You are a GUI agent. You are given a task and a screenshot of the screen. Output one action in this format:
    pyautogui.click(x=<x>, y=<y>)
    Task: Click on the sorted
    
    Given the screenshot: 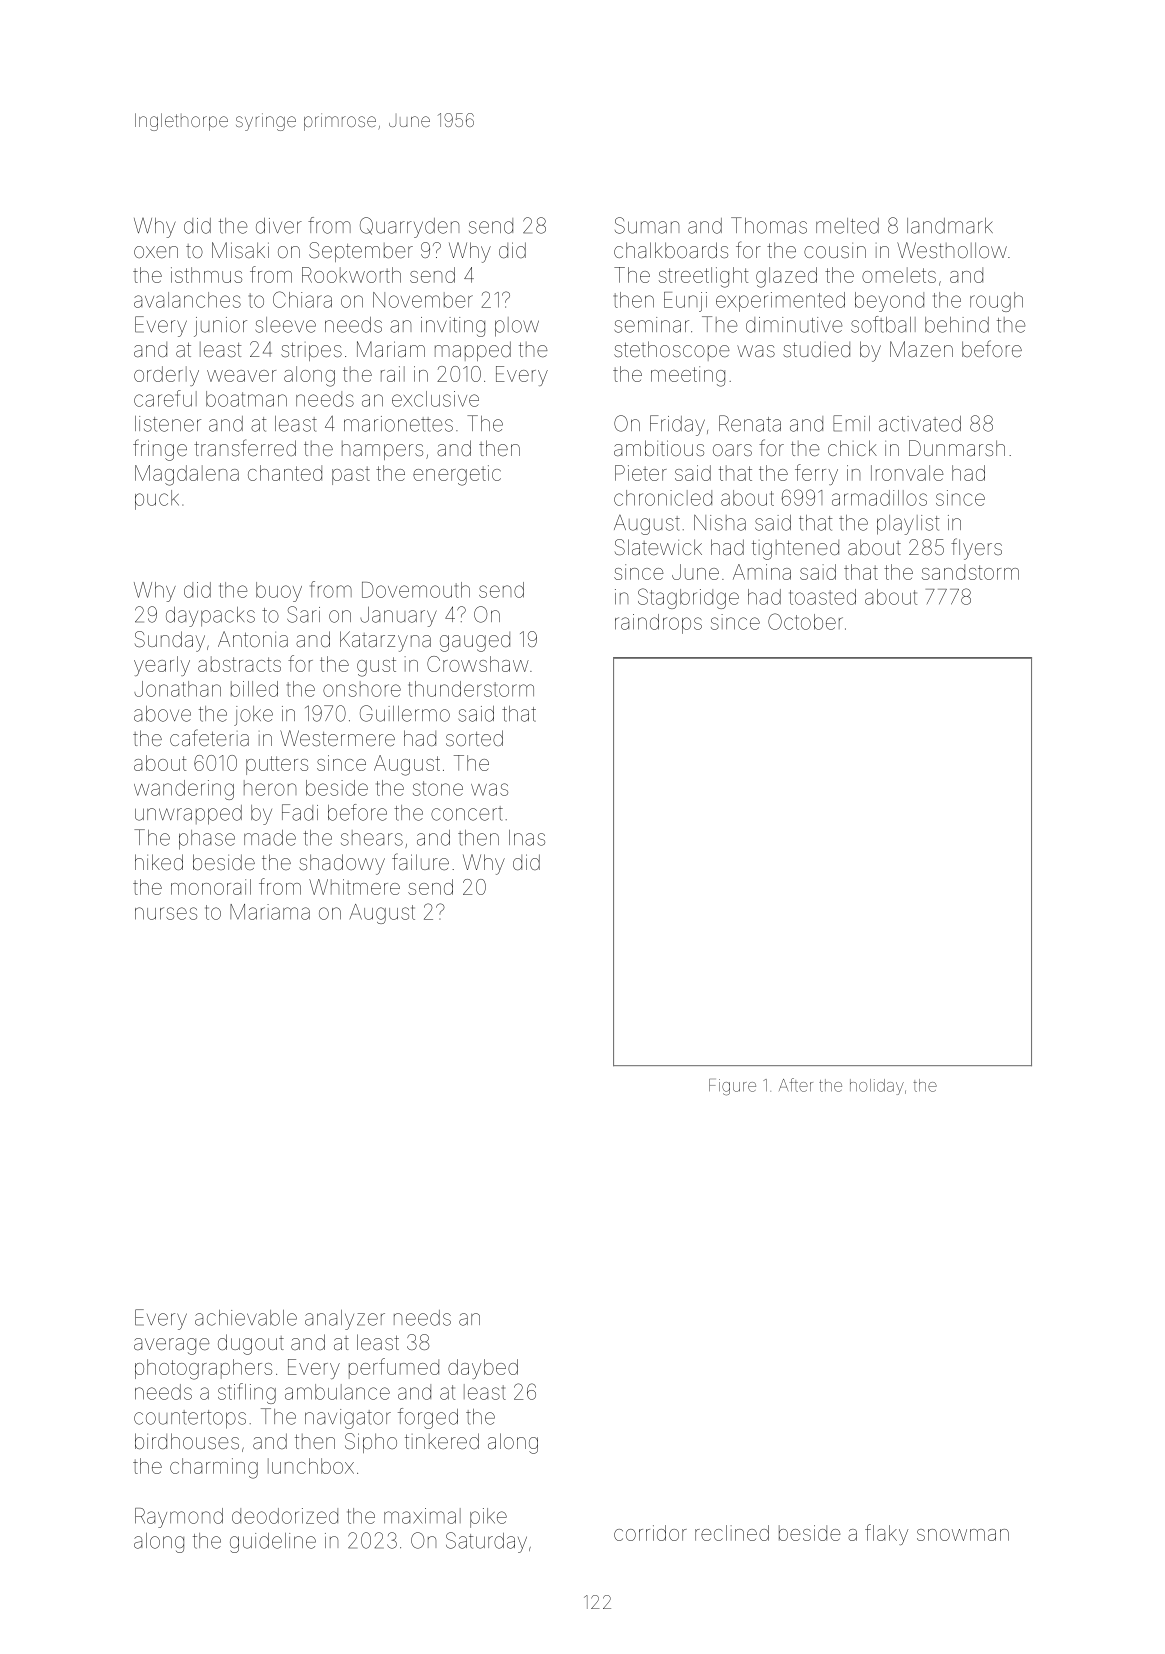 What is the action you would take?
    pyautogui.click(x=474, y=738)
